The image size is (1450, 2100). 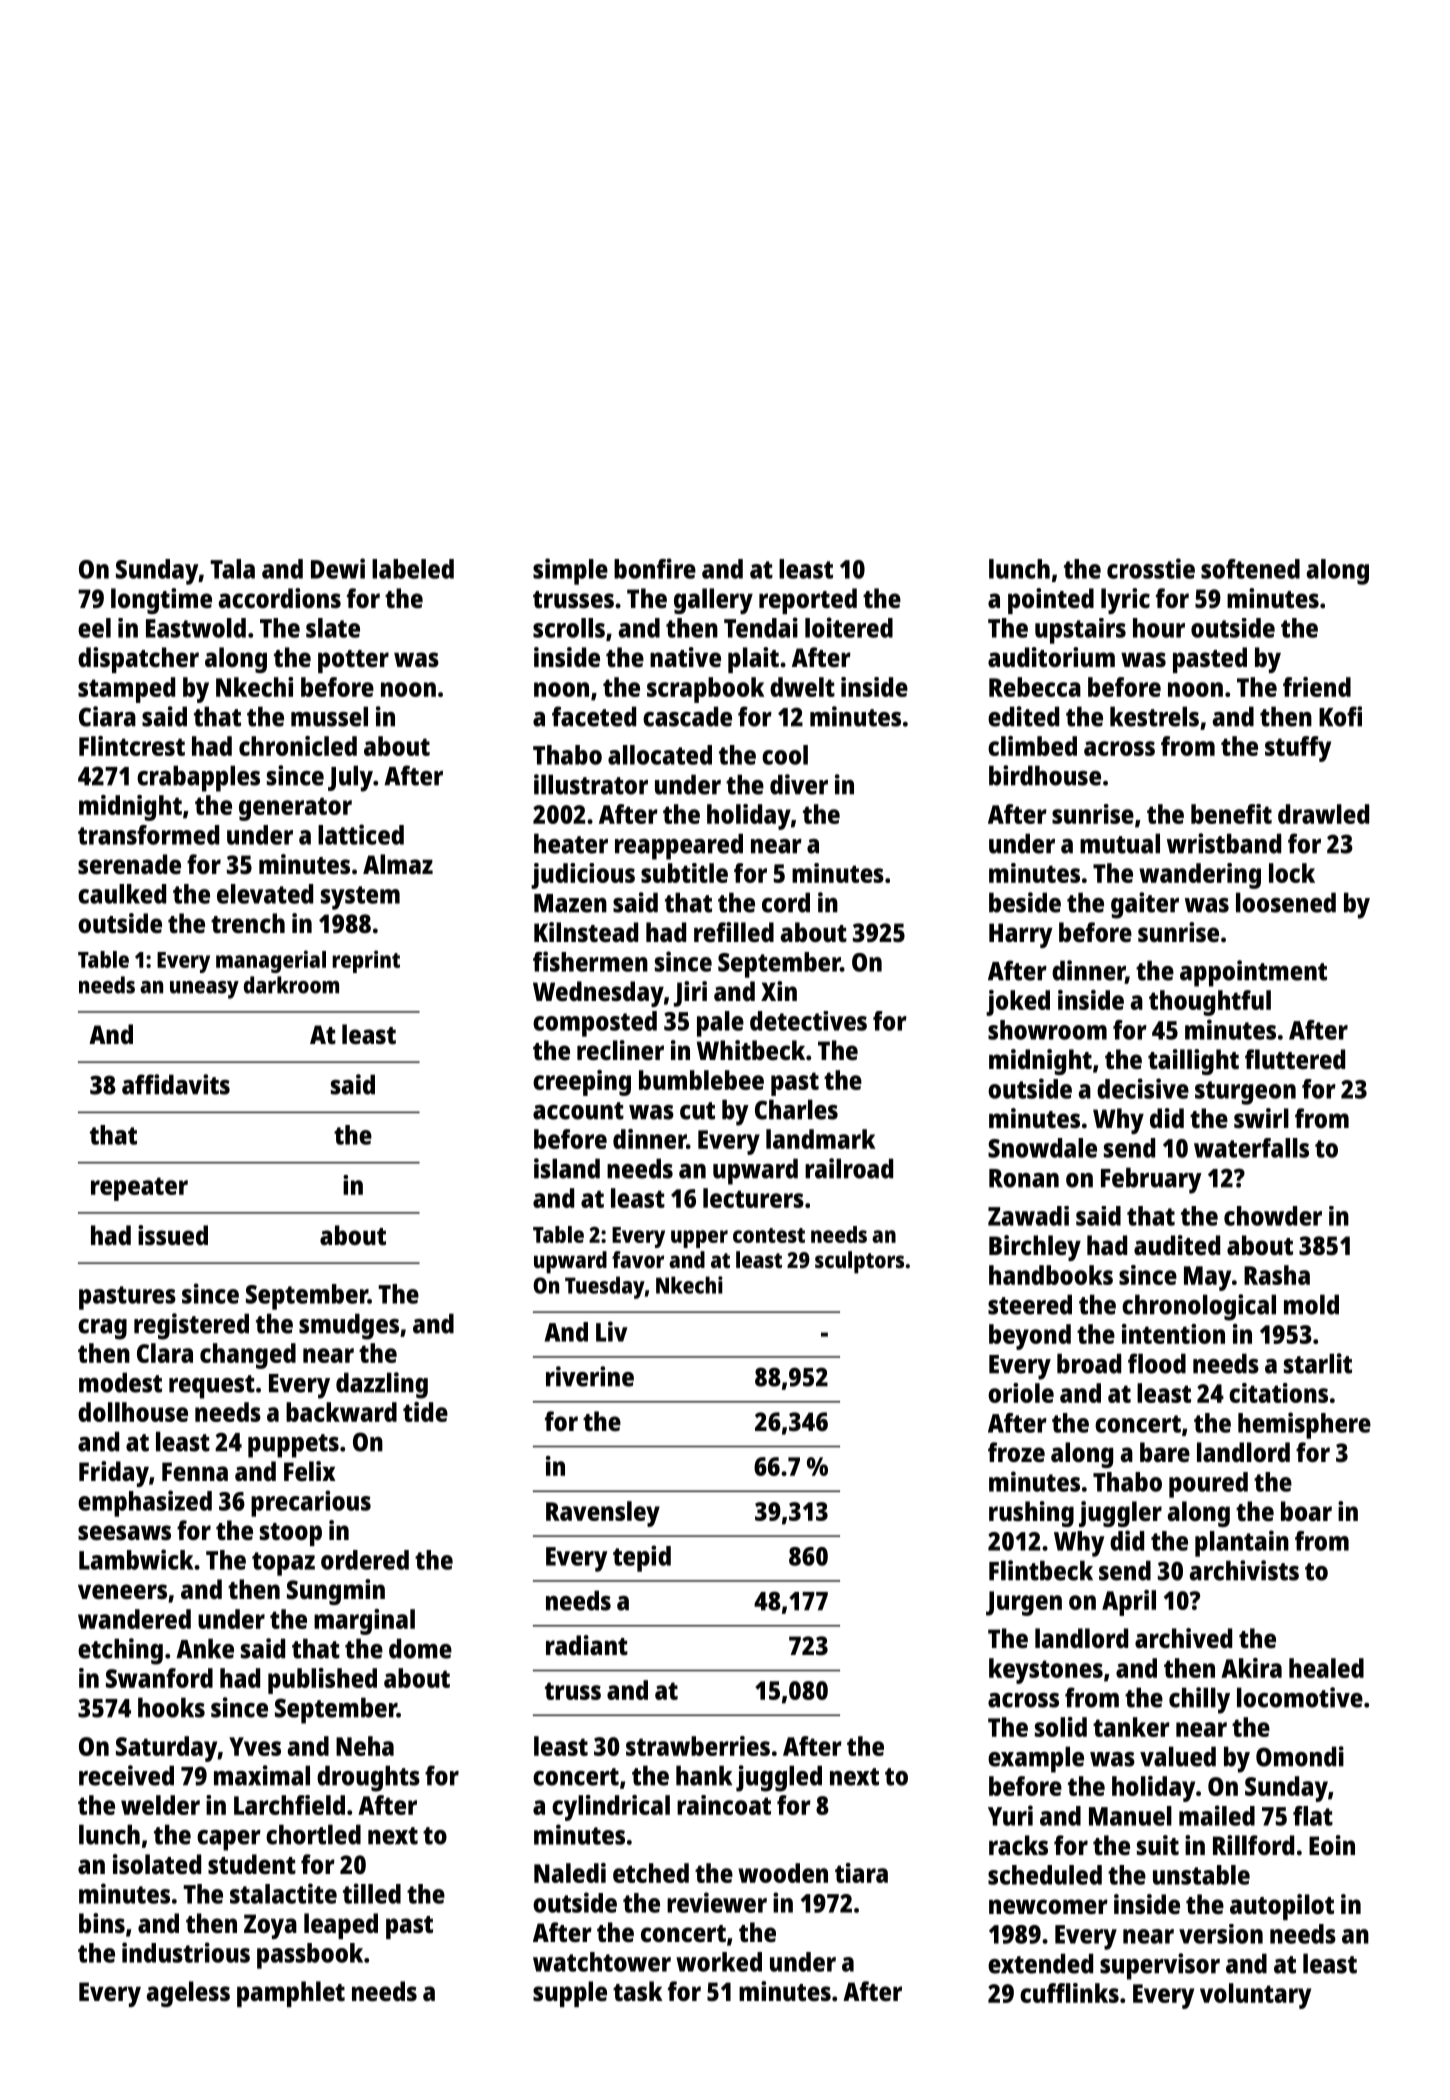 What do you see at coordinates (161, 601) in the screenshot?
I see `longtime` at bounding box center [161, 601].
